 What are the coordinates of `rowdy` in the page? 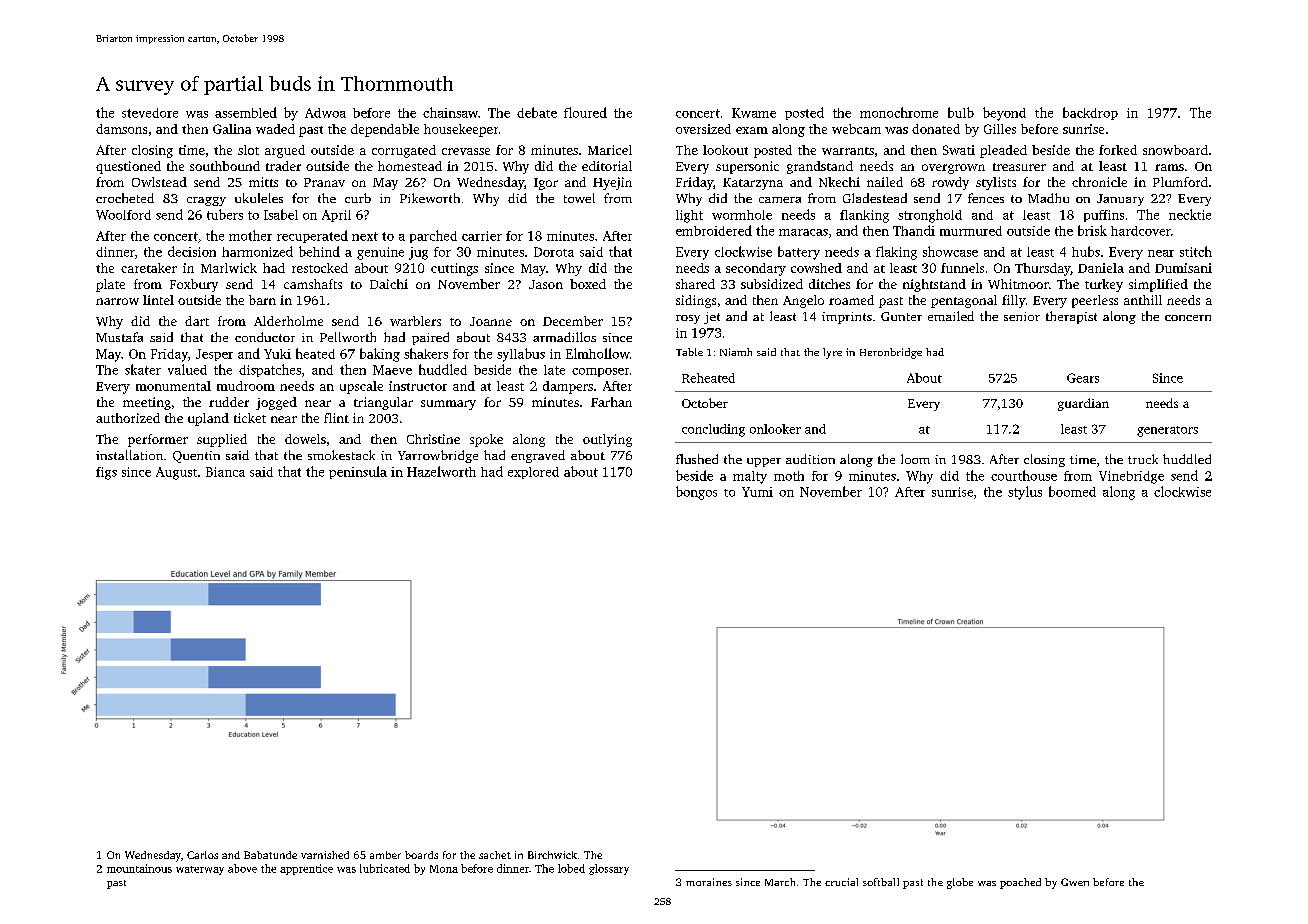 It's located at (950, 183).
